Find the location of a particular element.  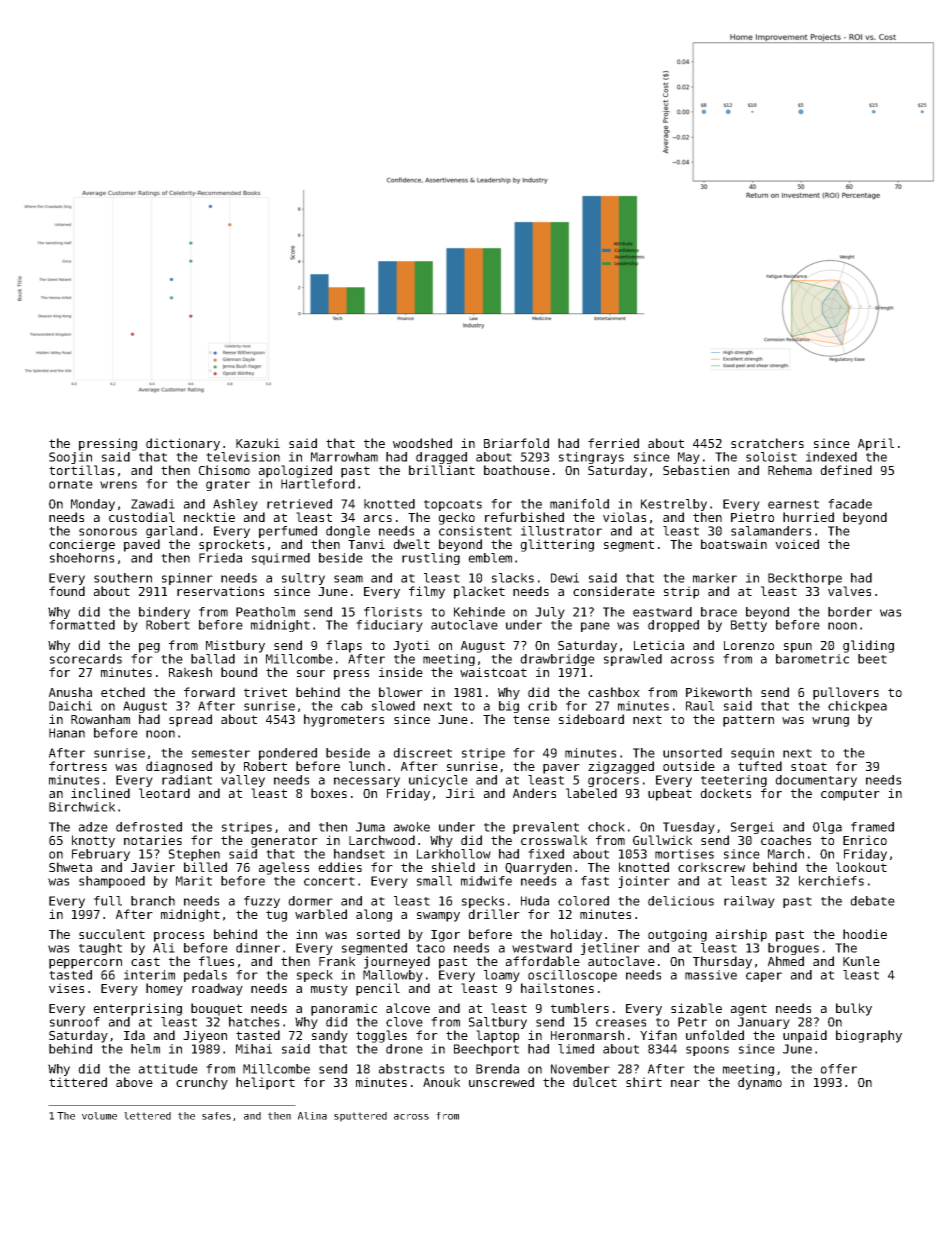

garland is located at coordinates (171, 532).
